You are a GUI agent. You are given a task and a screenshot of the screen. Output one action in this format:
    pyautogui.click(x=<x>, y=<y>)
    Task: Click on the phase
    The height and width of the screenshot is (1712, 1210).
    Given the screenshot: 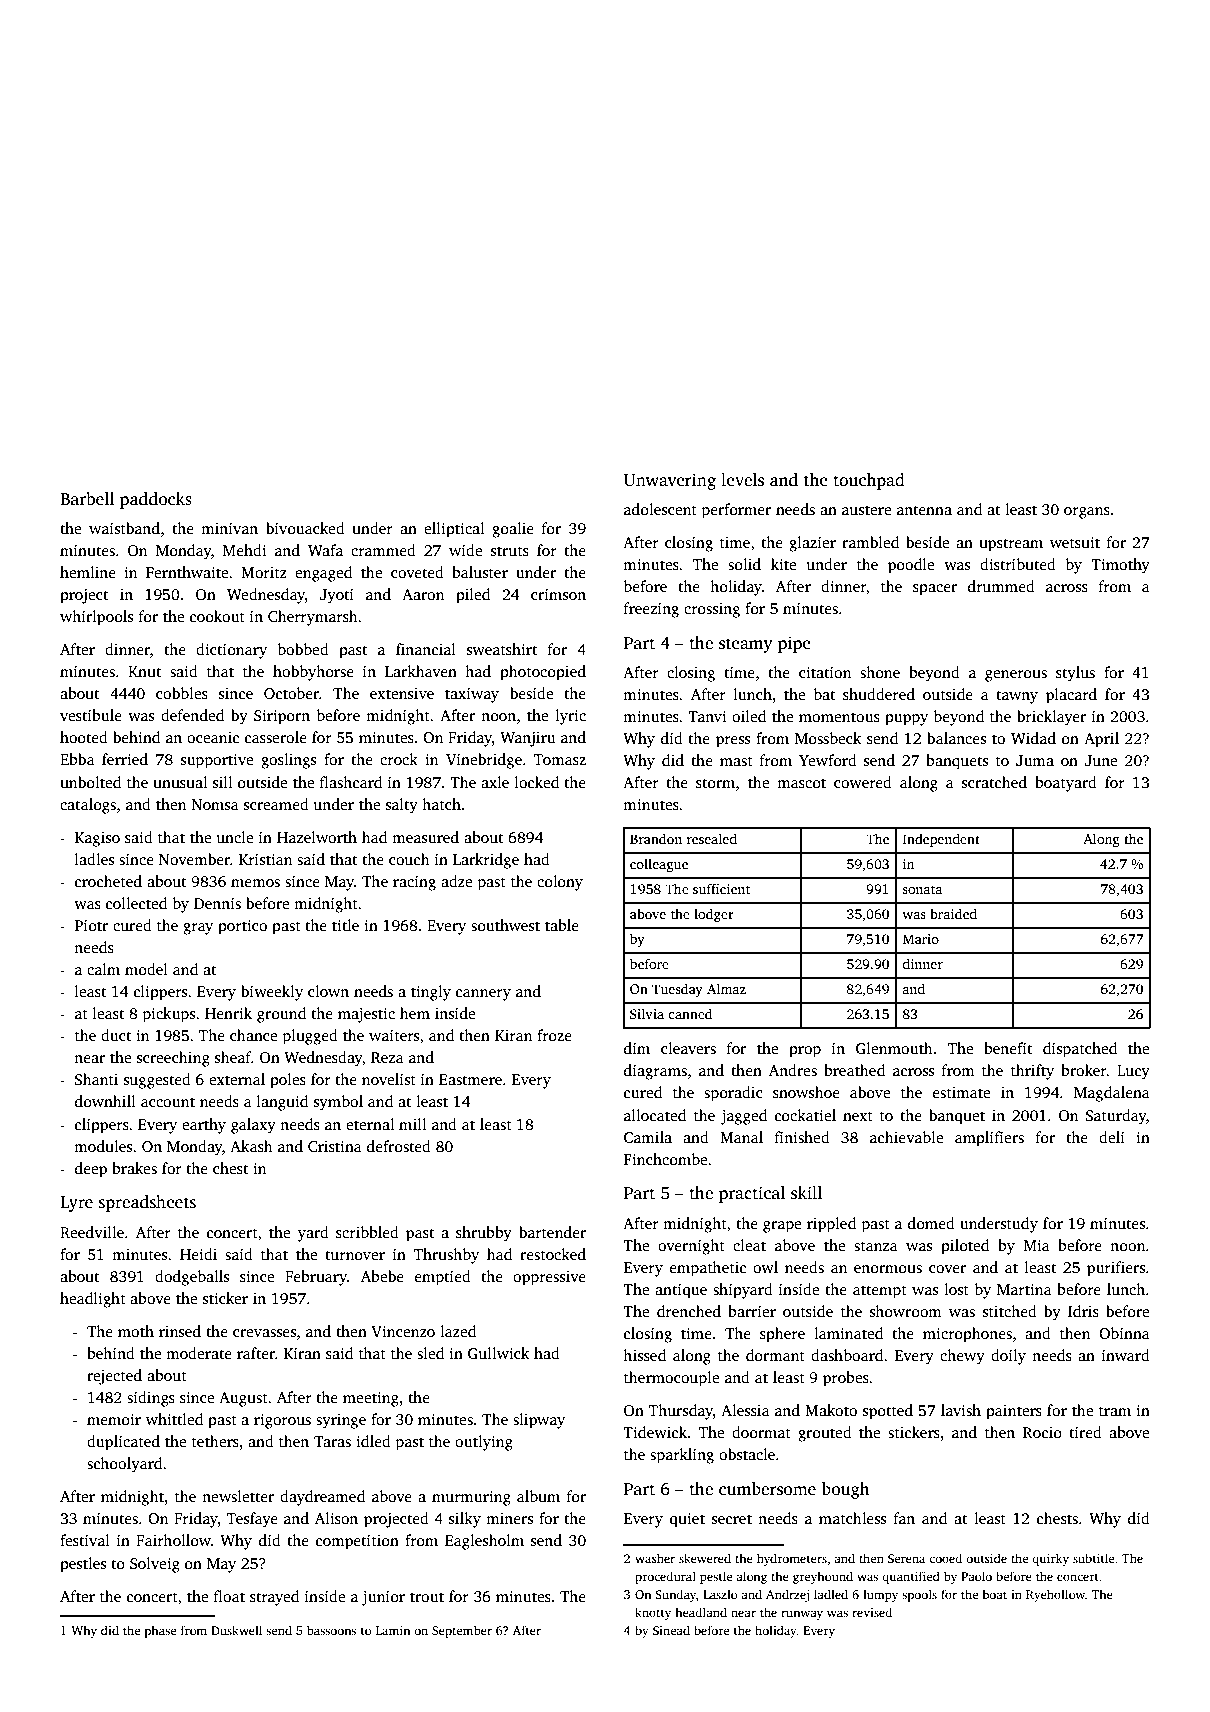 What is the action you would take?
    pyautogui.click(x=160, y=1631)
